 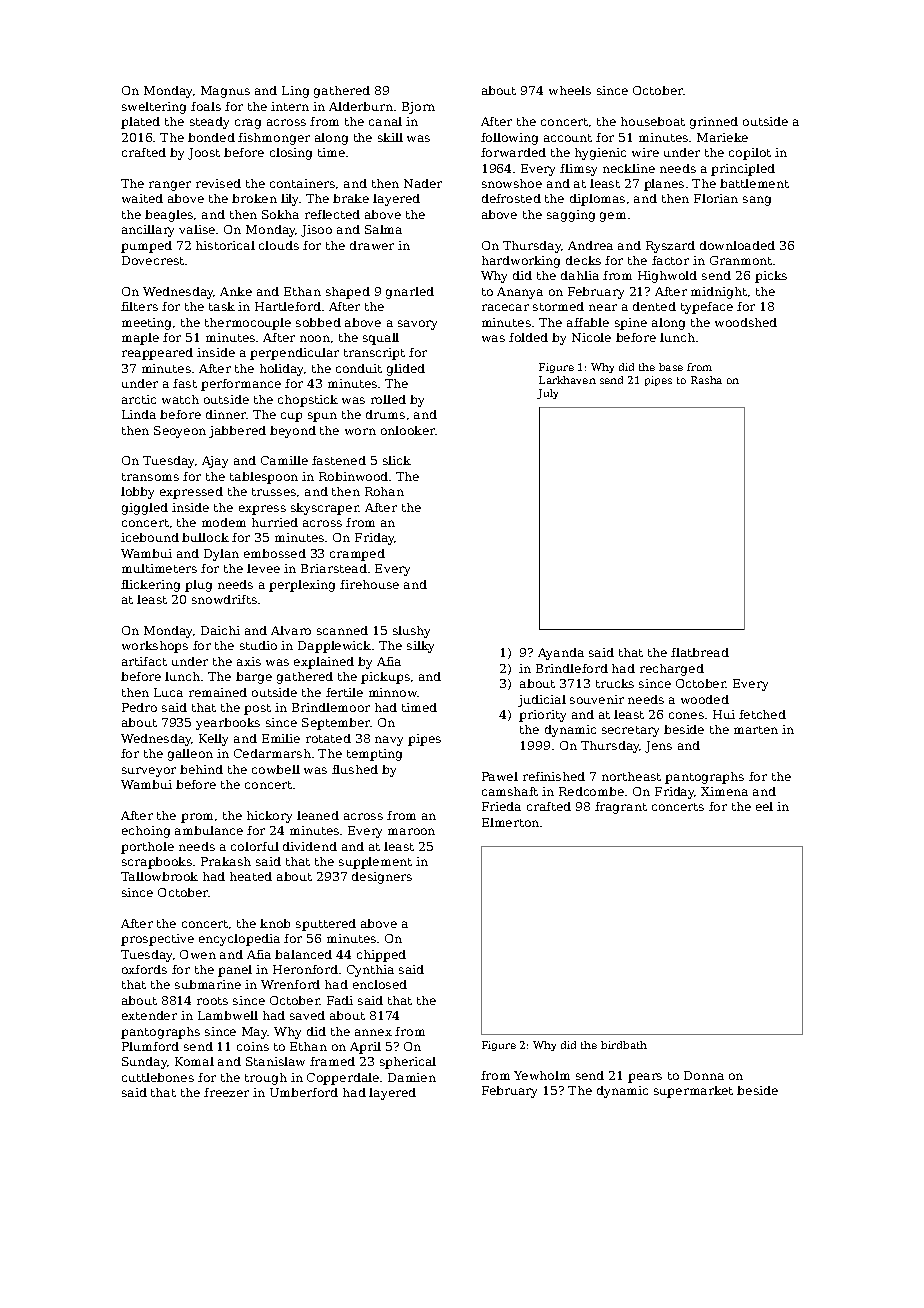 I want to click on Yewholm, so click(x=542, y=1075).
